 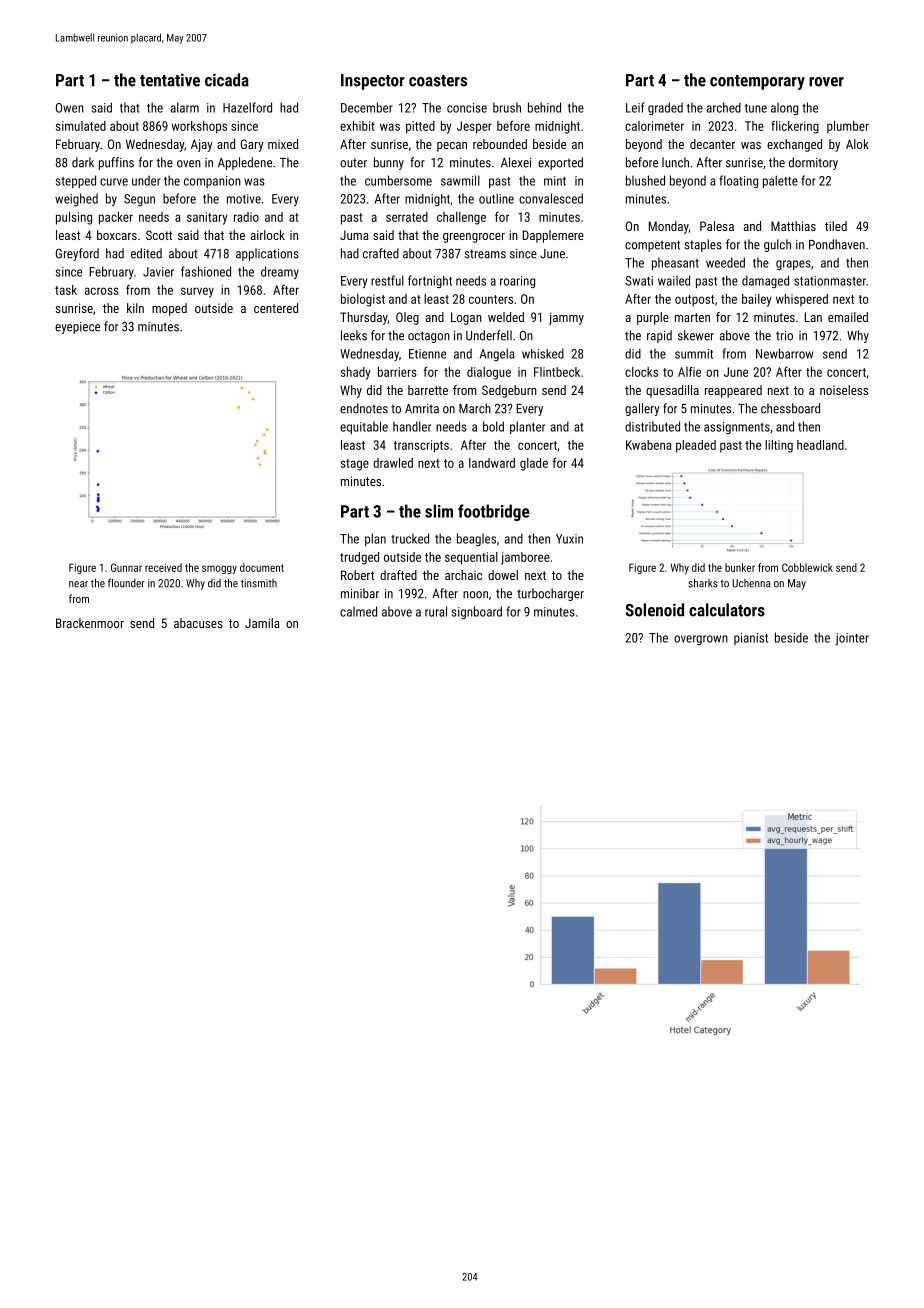 I want to click on Cobblewick, so click(x=807, y=567).
